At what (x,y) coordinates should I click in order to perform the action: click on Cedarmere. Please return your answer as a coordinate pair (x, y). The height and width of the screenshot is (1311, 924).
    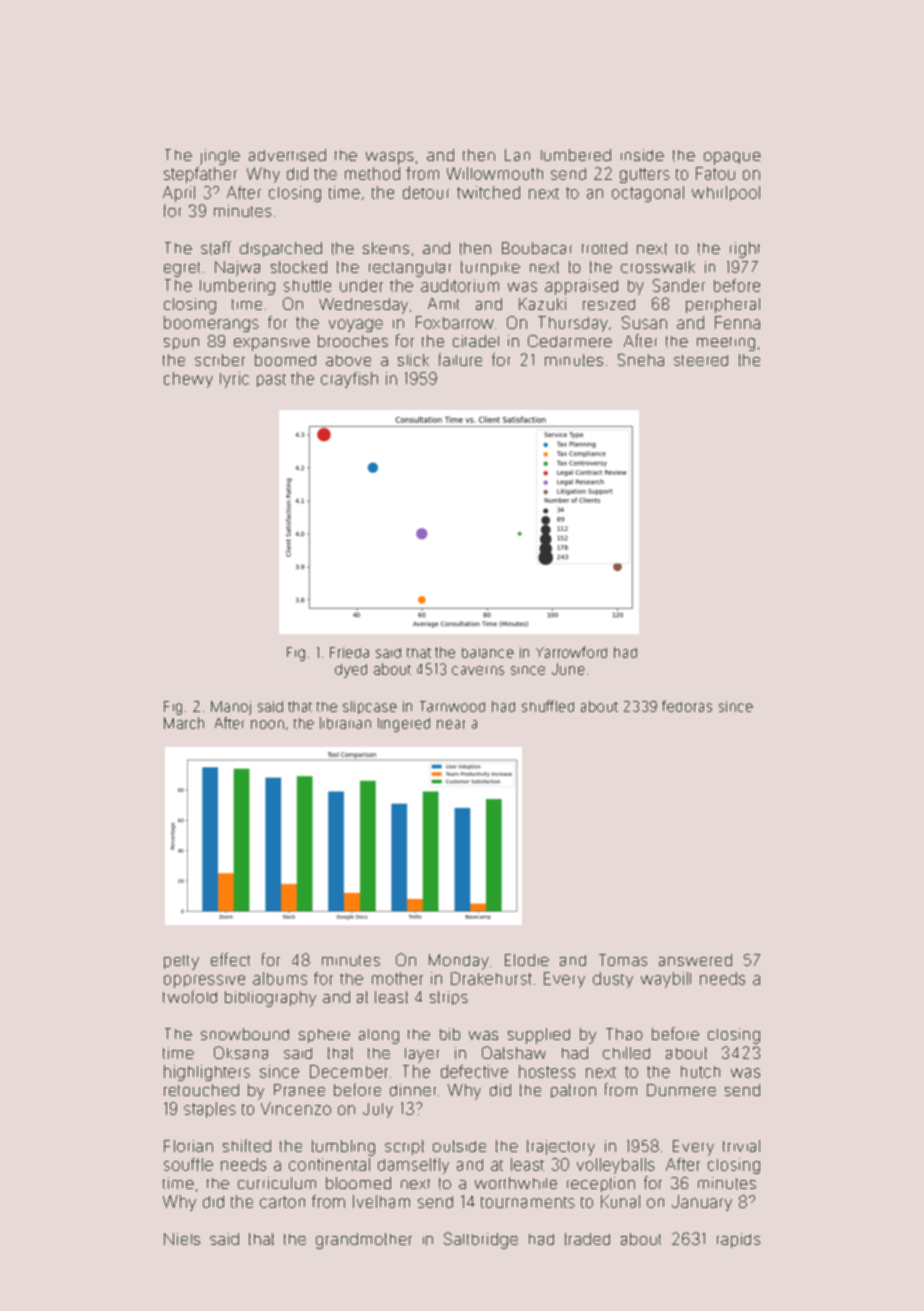
    Looking at the image, I should click on (570, 341).
